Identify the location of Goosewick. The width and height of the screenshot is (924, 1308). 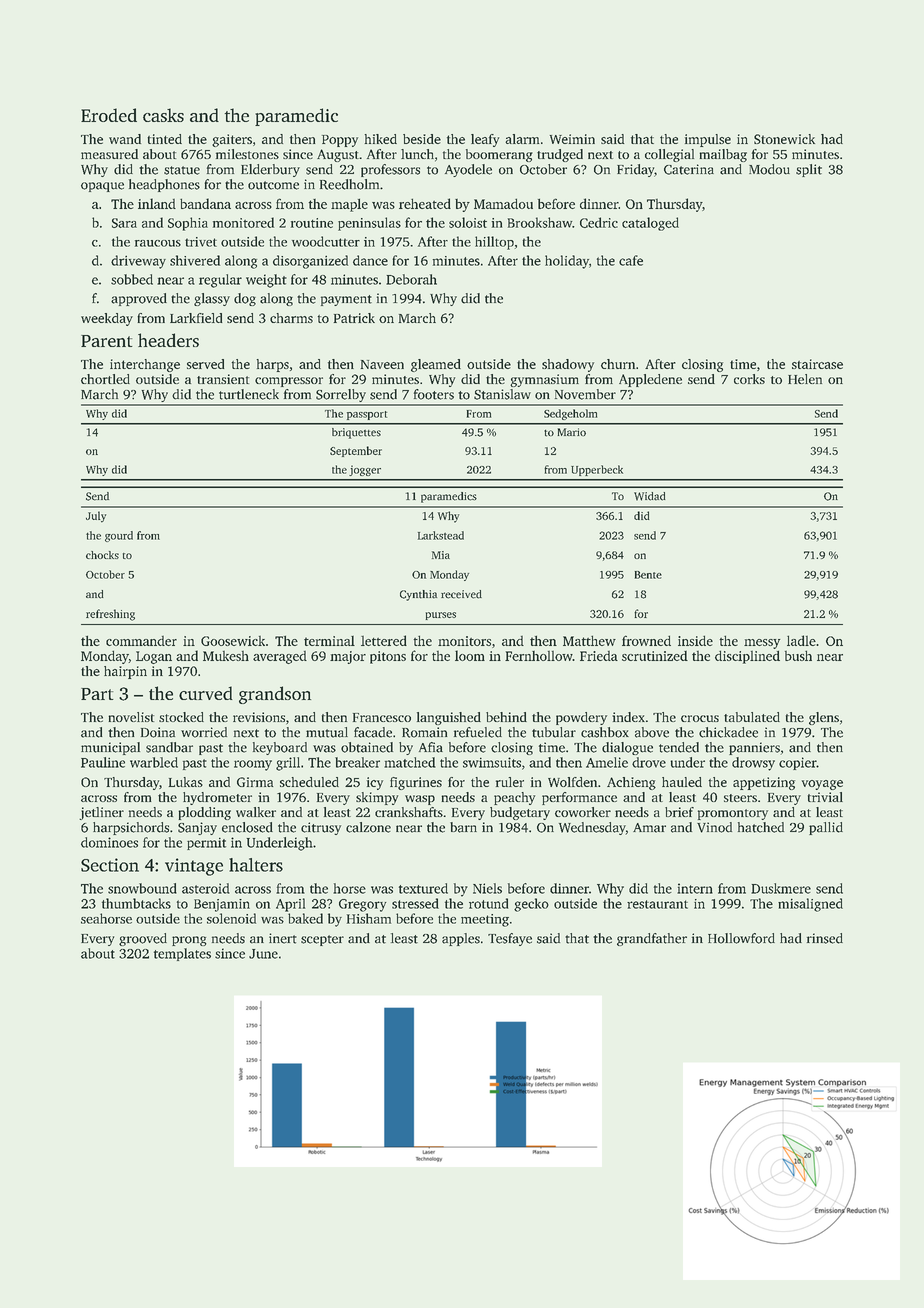
(233, 641).
